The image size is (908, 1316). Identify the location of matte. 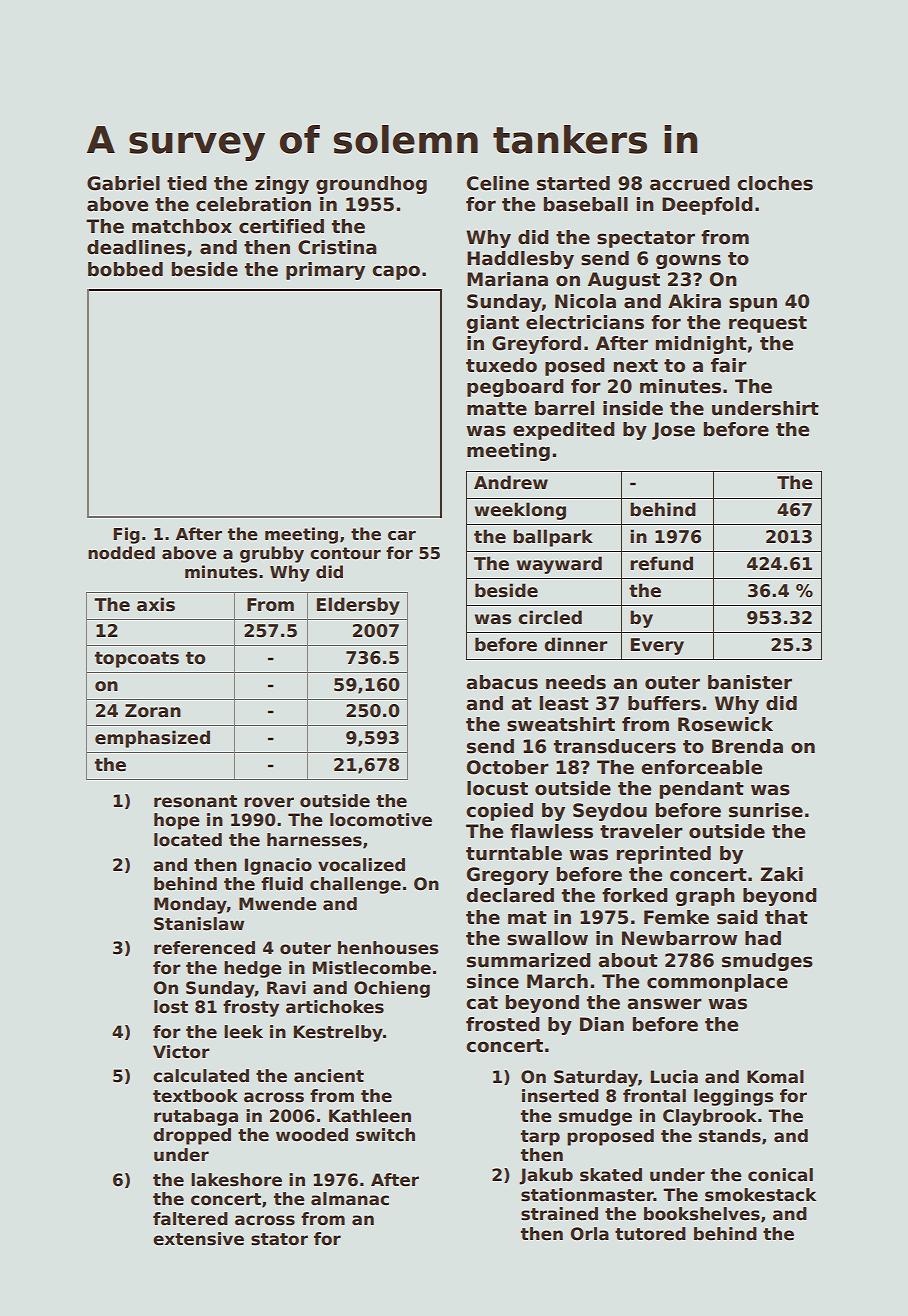
(497, 409).
